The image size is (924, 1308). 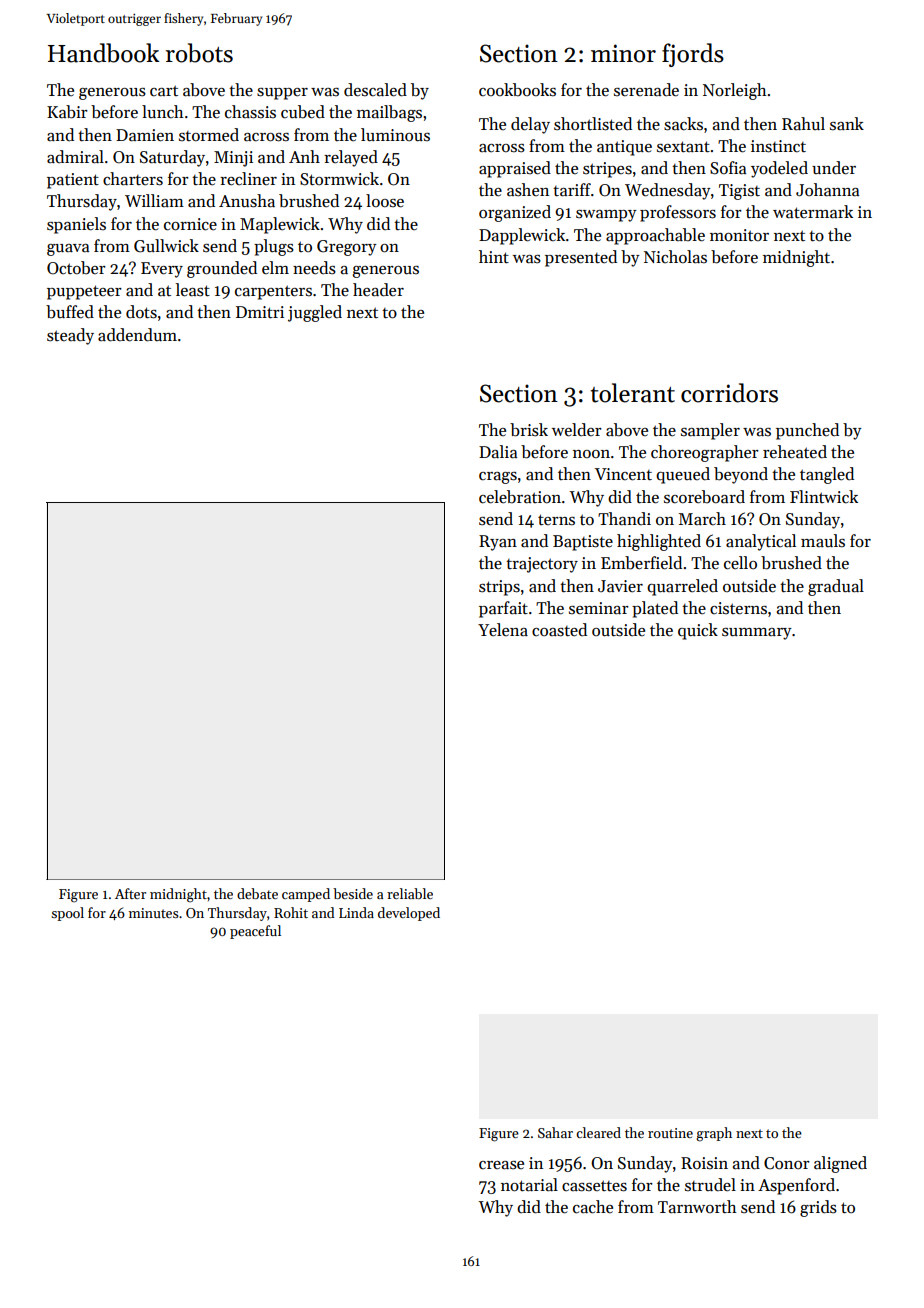 What do you see at coordinates (697, 1207) in the screenshot?
I see `Tarnworth` at bounding box center [697, 1207].
